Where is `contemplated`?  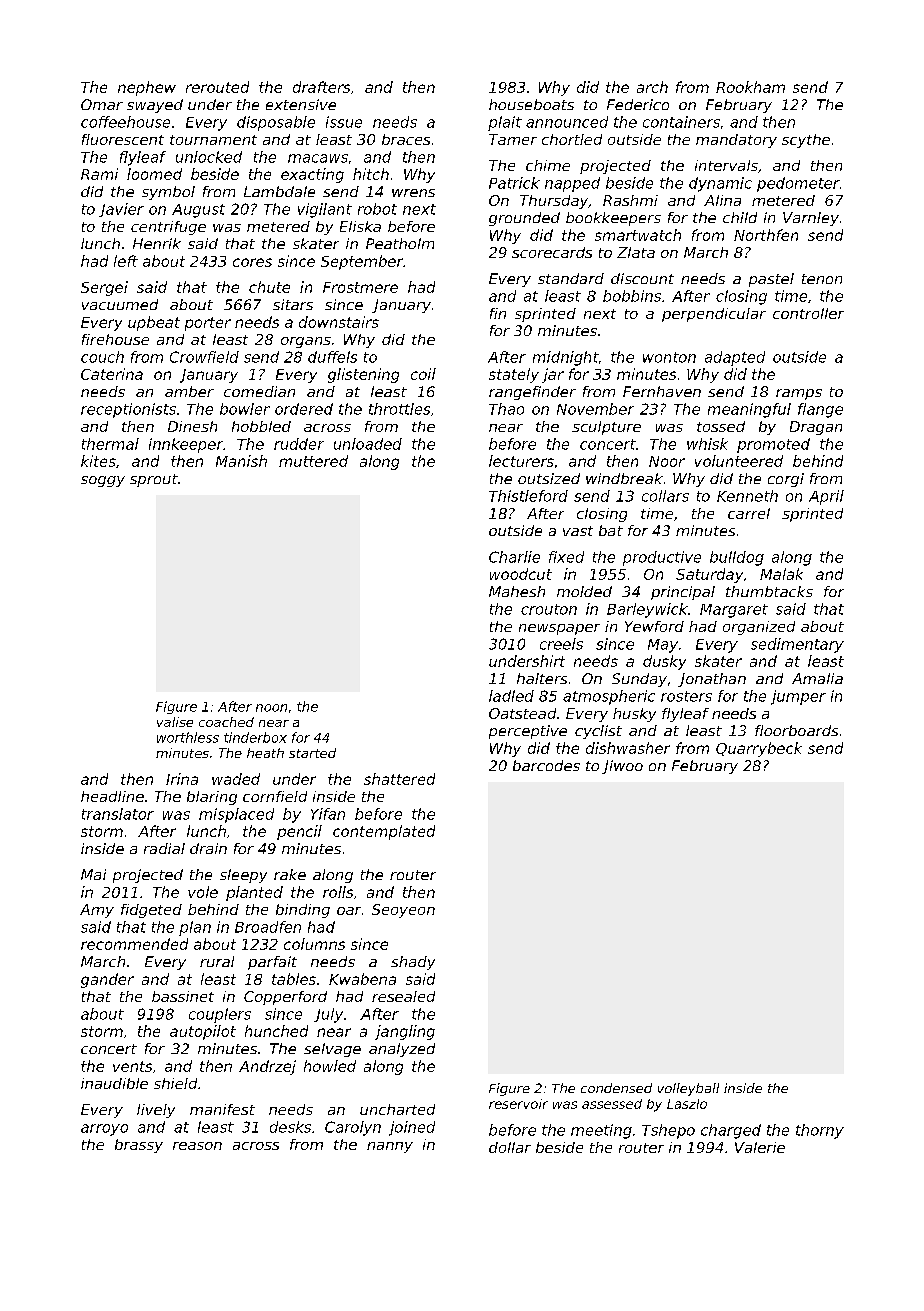 contemplated is located at coordinates (384, 832).
